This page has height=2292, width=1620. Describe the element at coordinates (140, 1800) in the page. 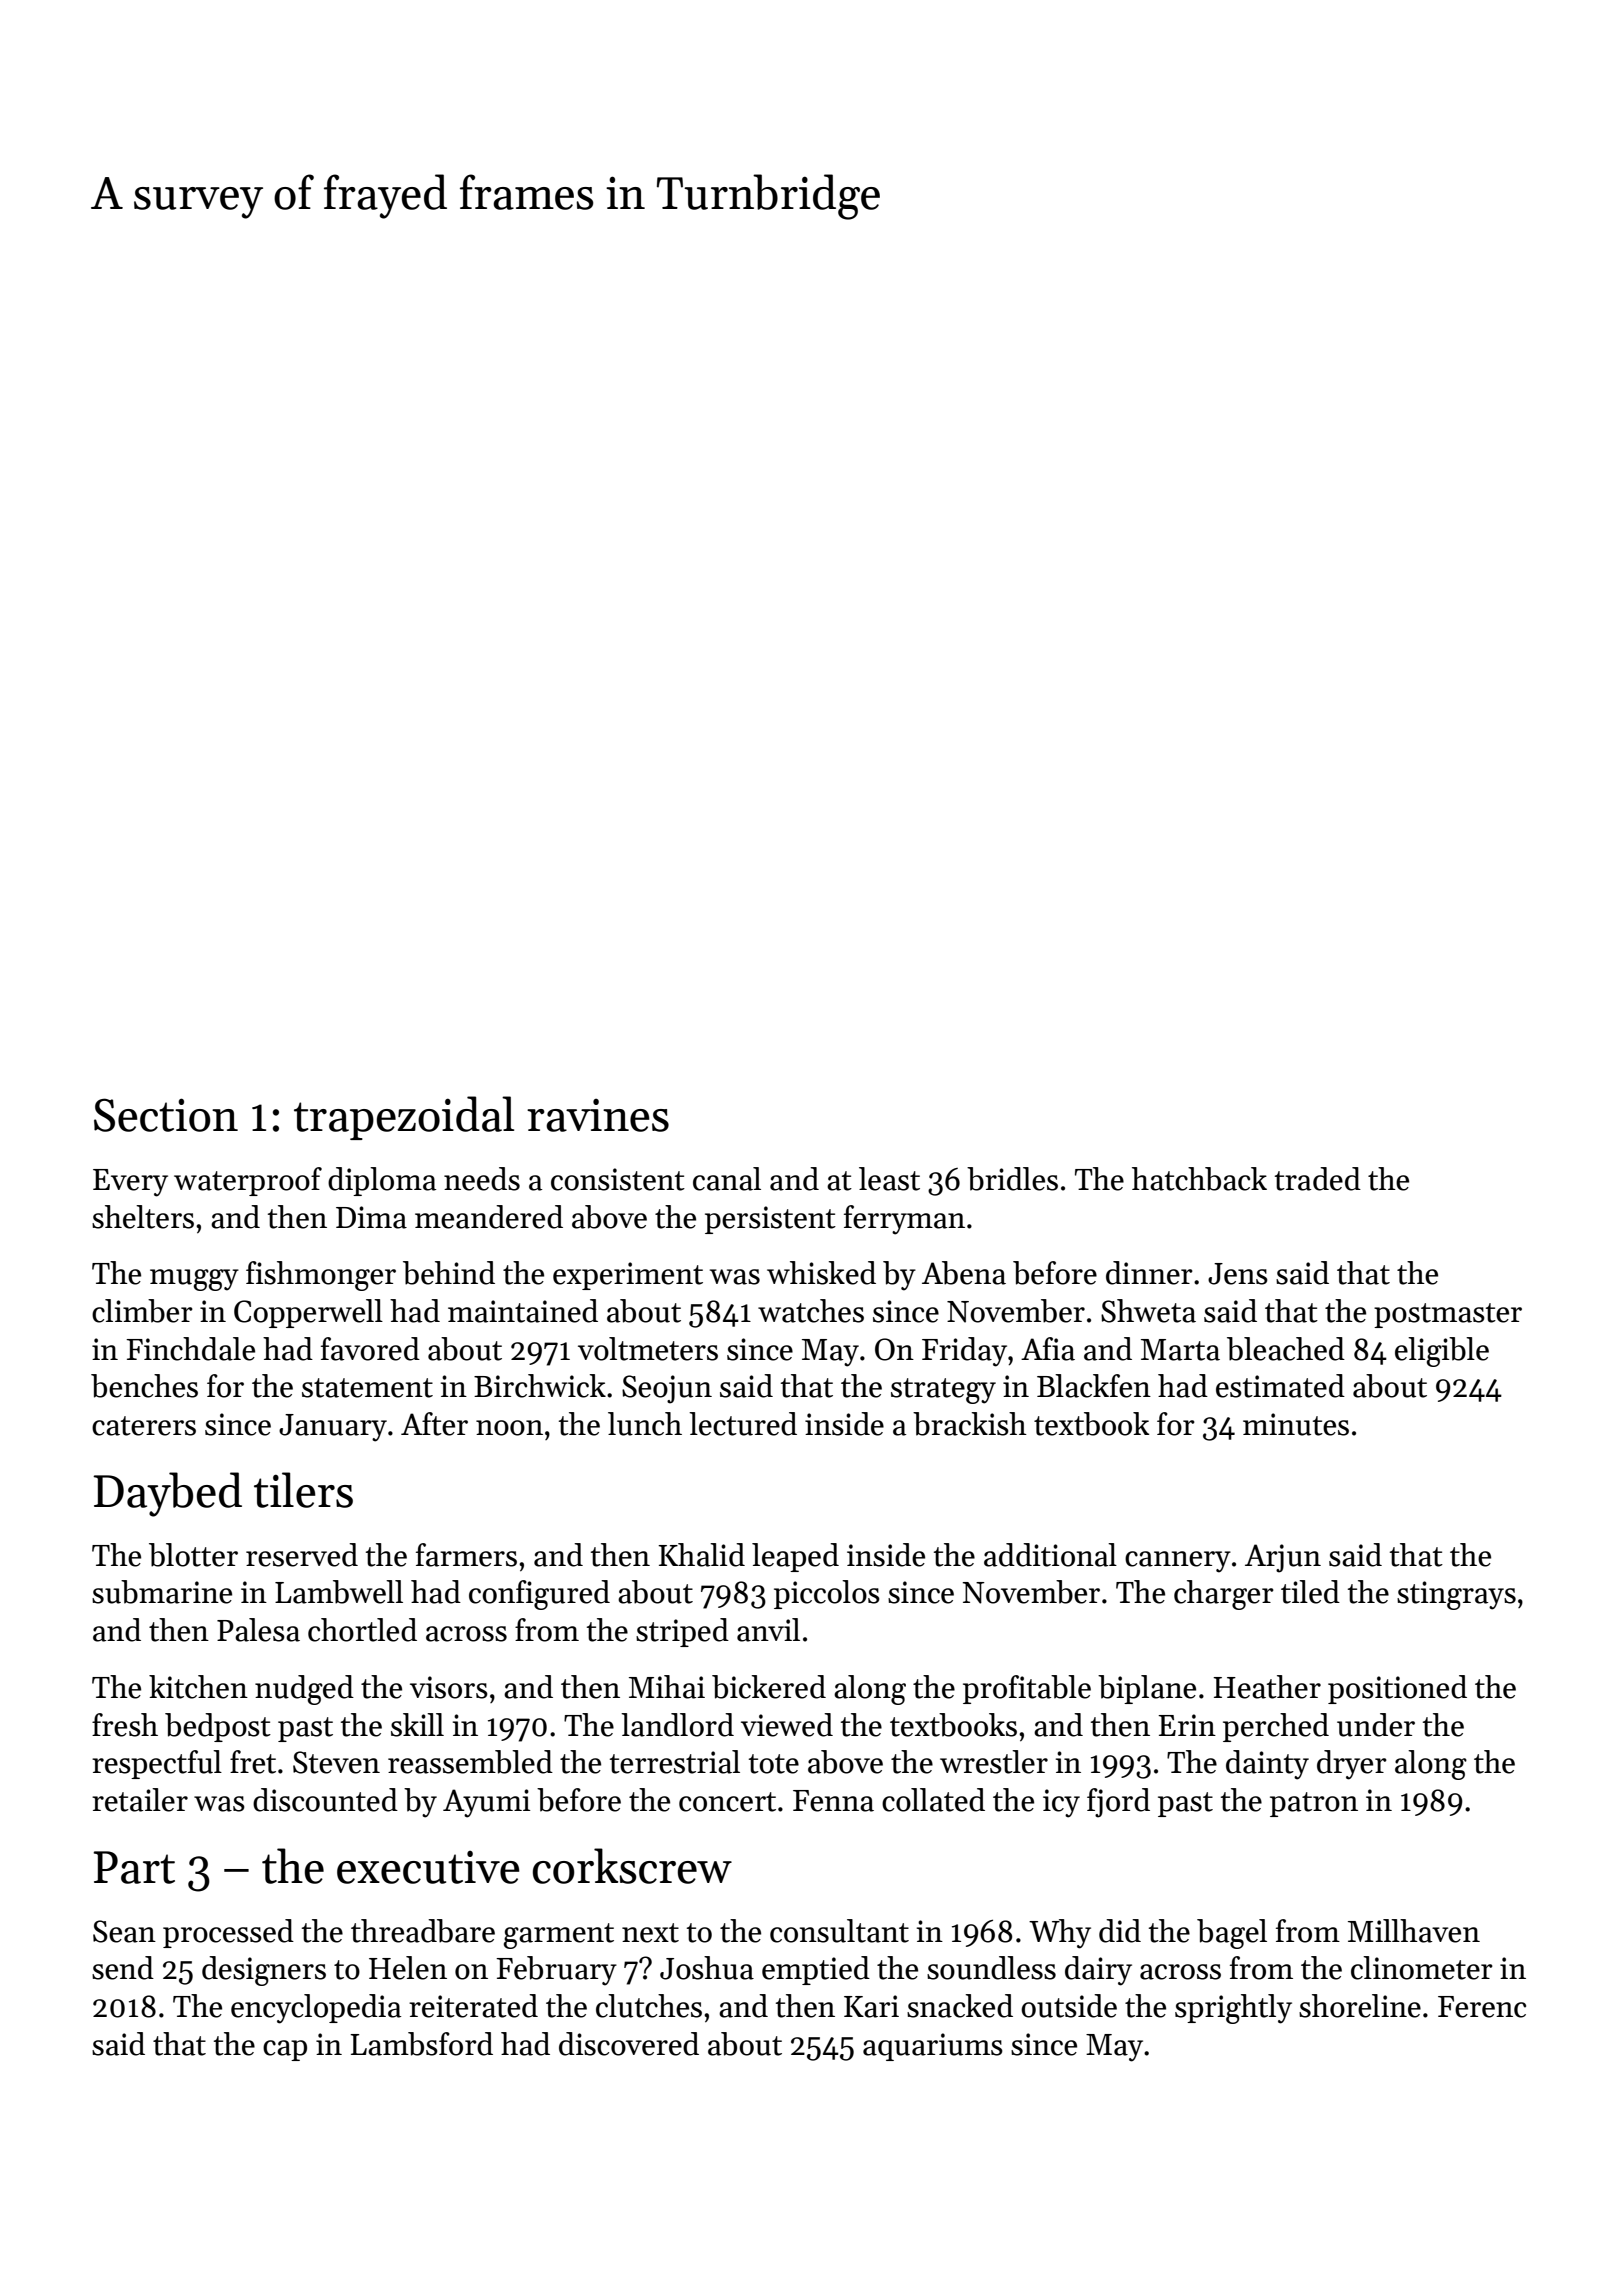

I see `retailer` at that location.
